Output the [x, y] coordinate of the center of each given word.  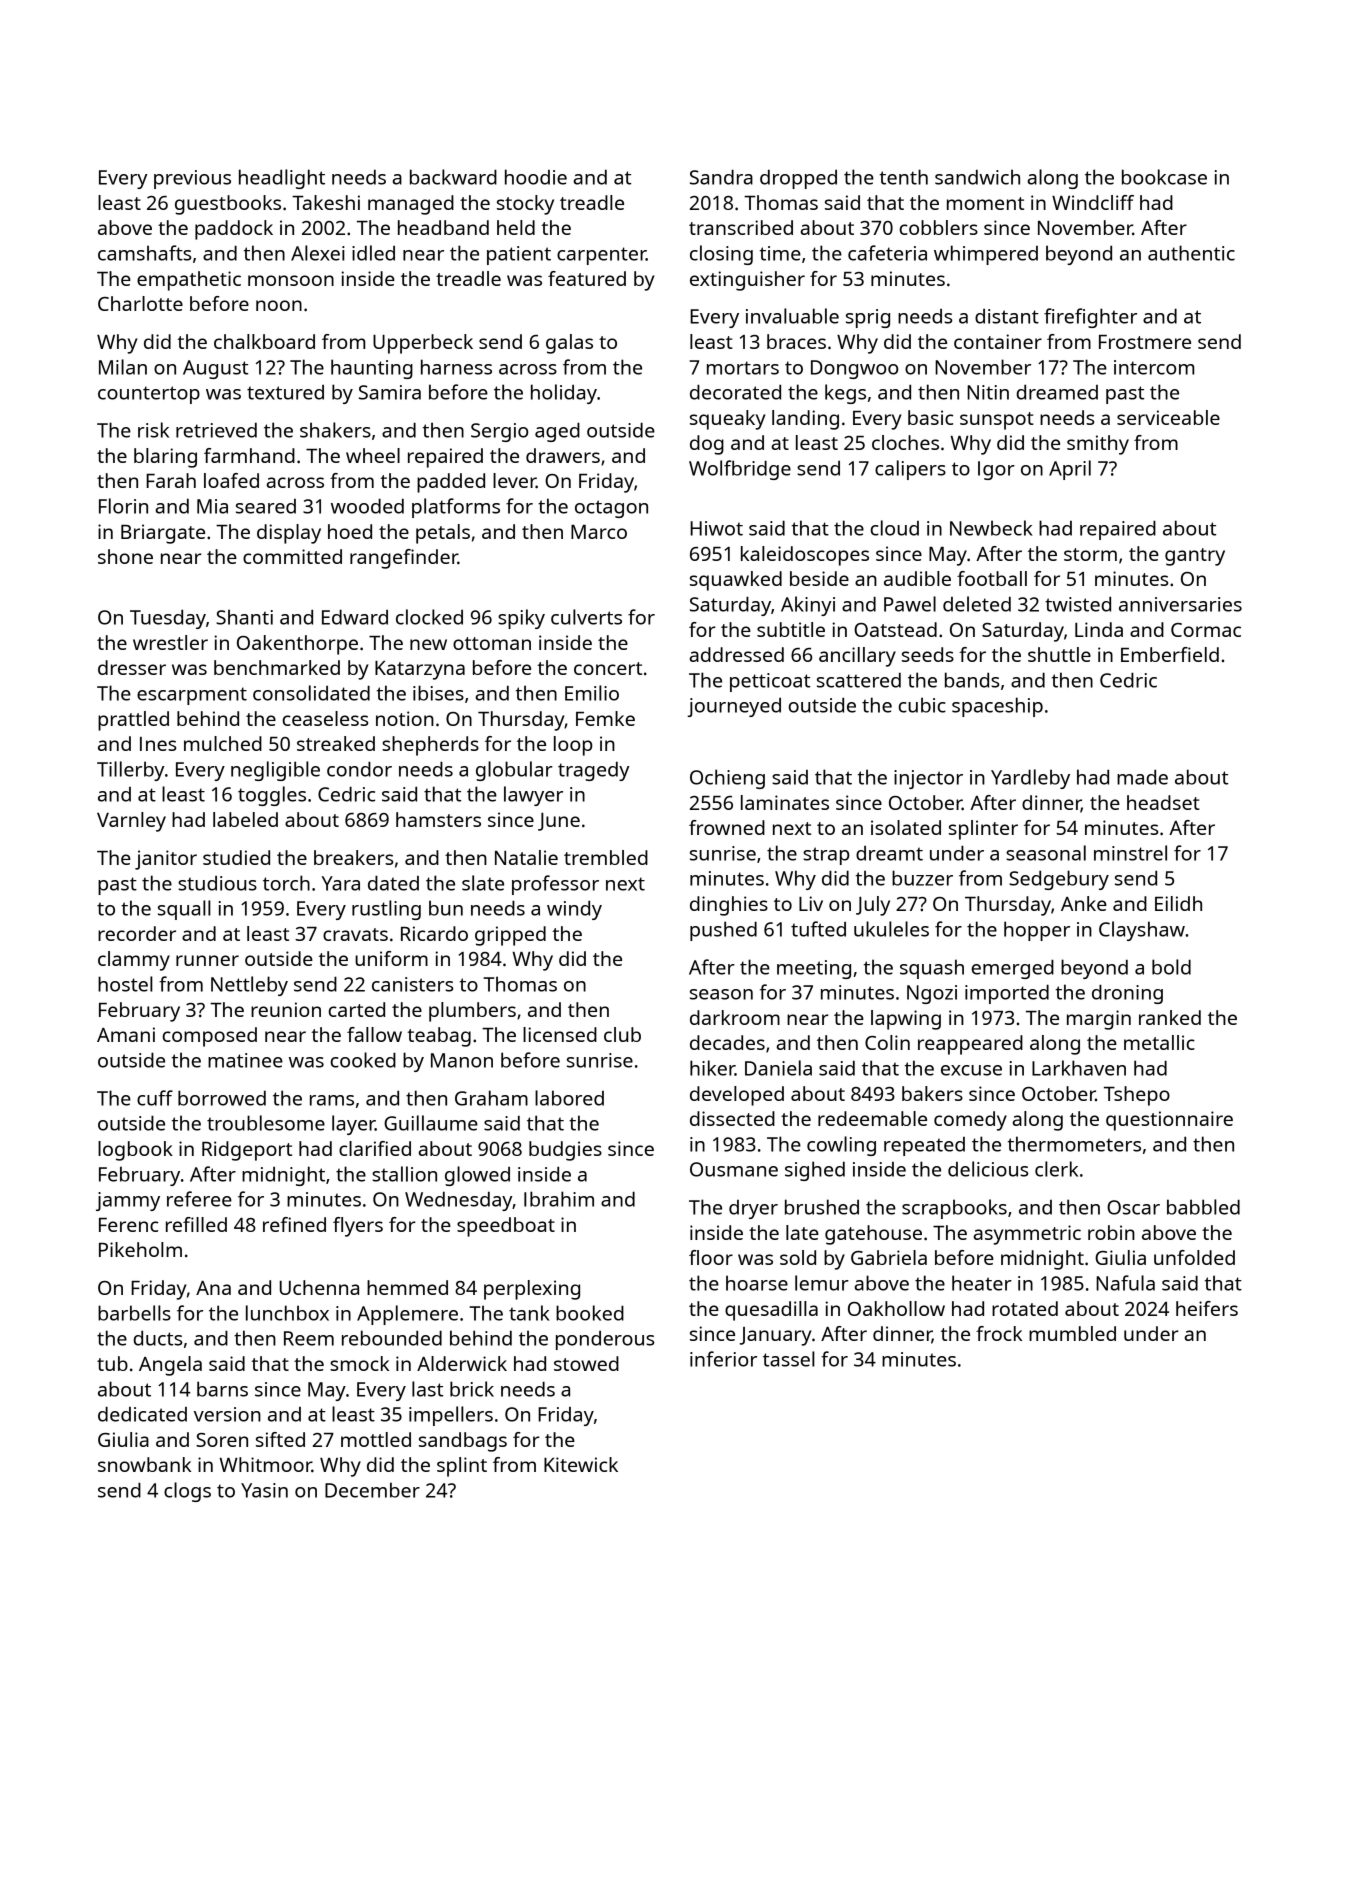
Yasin [264, 1490]
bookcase [1164, 177]
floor [711, 1257]
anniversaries [1180, 604]
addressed [737, 654]
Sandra [721, 177]
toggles [272, 796]
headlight [282, 179]
